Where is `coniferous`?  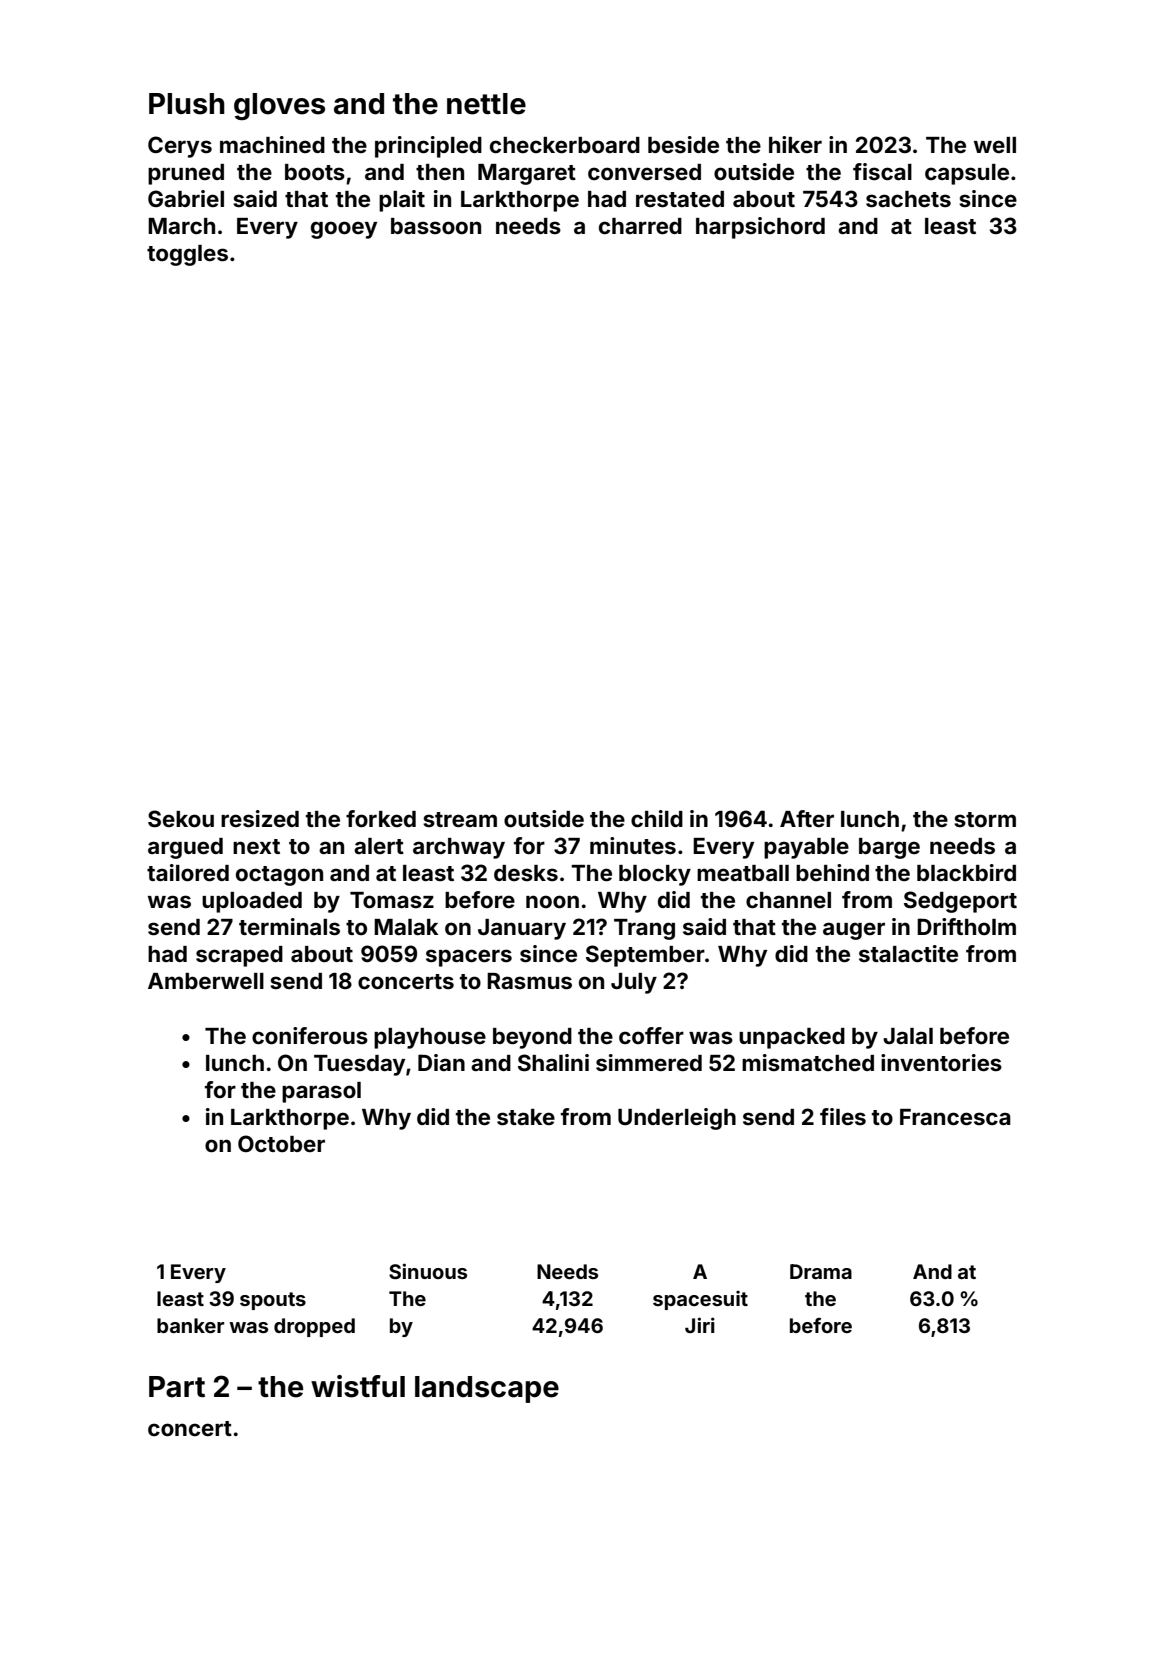 coniferous is located at coordinates (310, 1035).
